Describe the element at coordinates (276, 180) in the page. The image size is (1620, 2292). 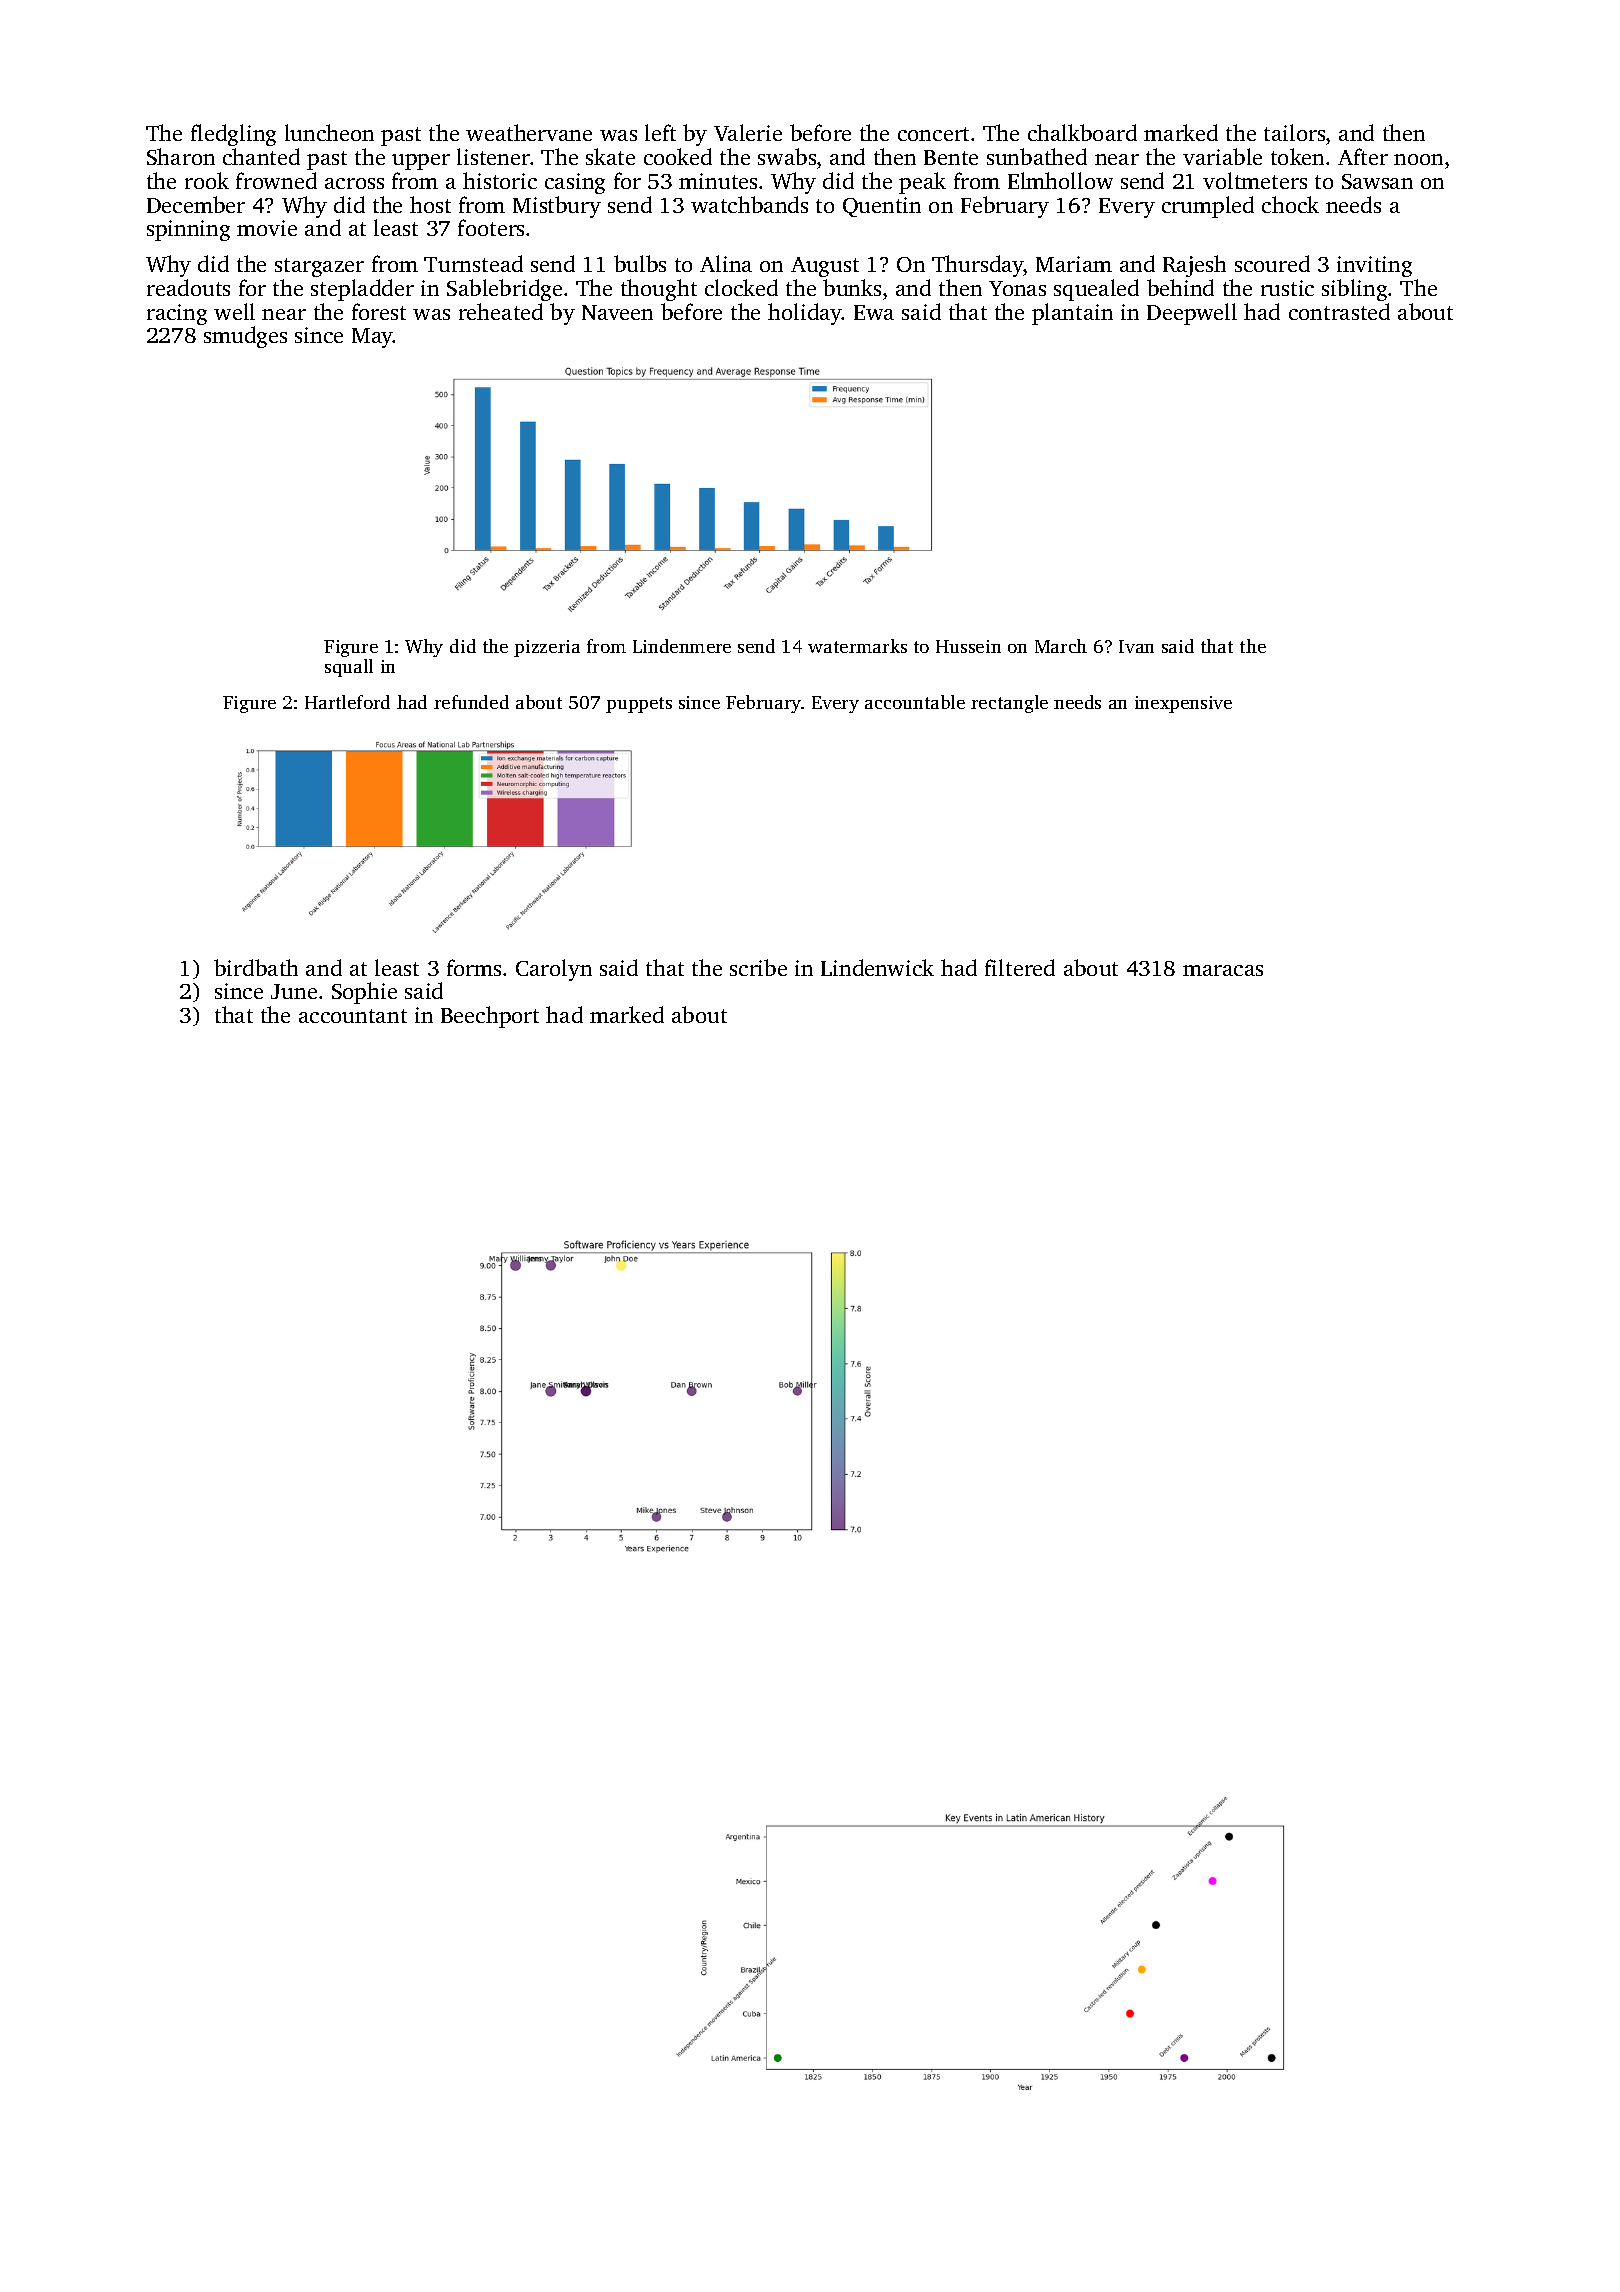
I see `frowned` at that location.
